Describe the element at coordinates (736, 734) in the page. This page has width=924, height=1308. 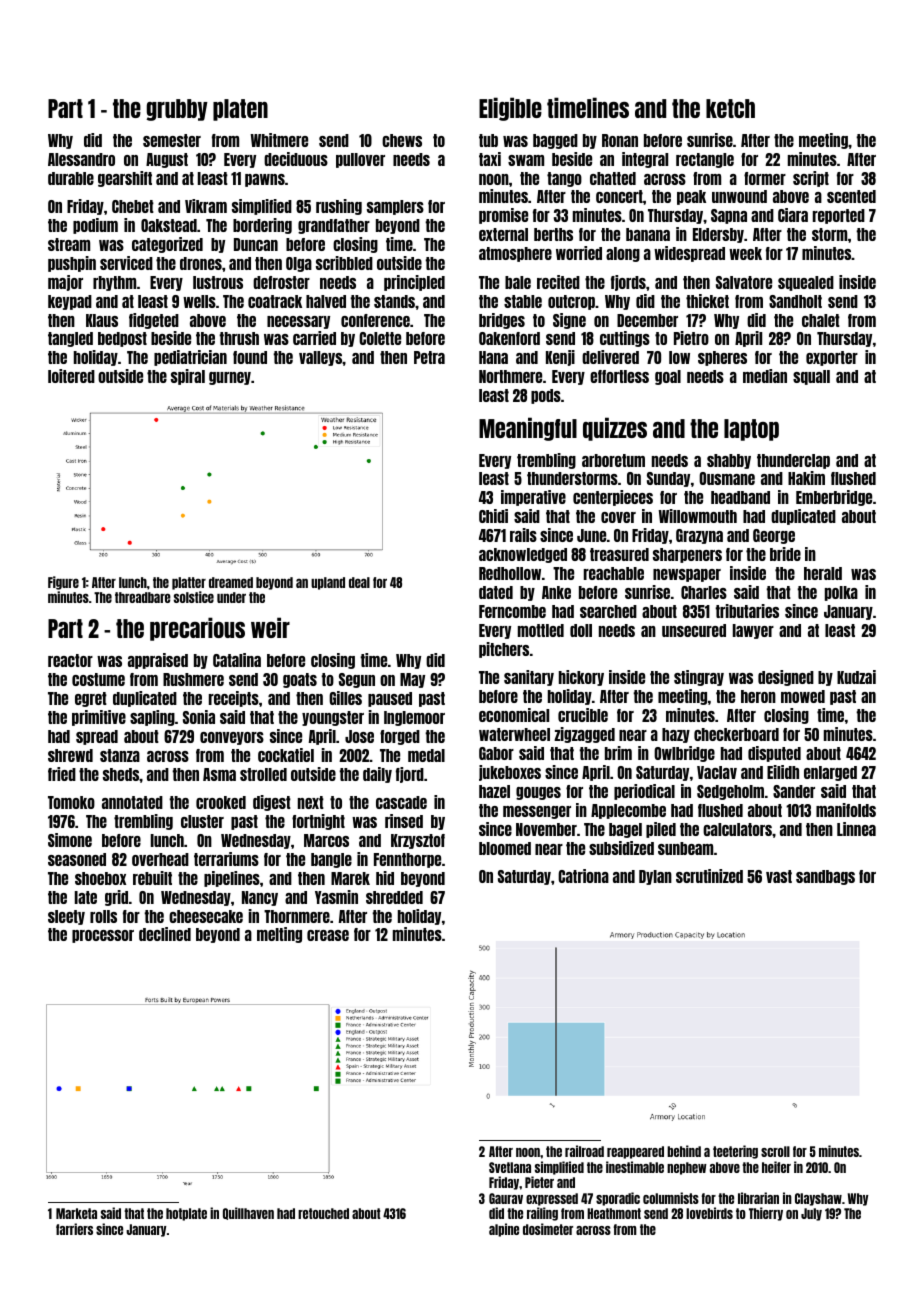
I see `checkerboard` at that location.
